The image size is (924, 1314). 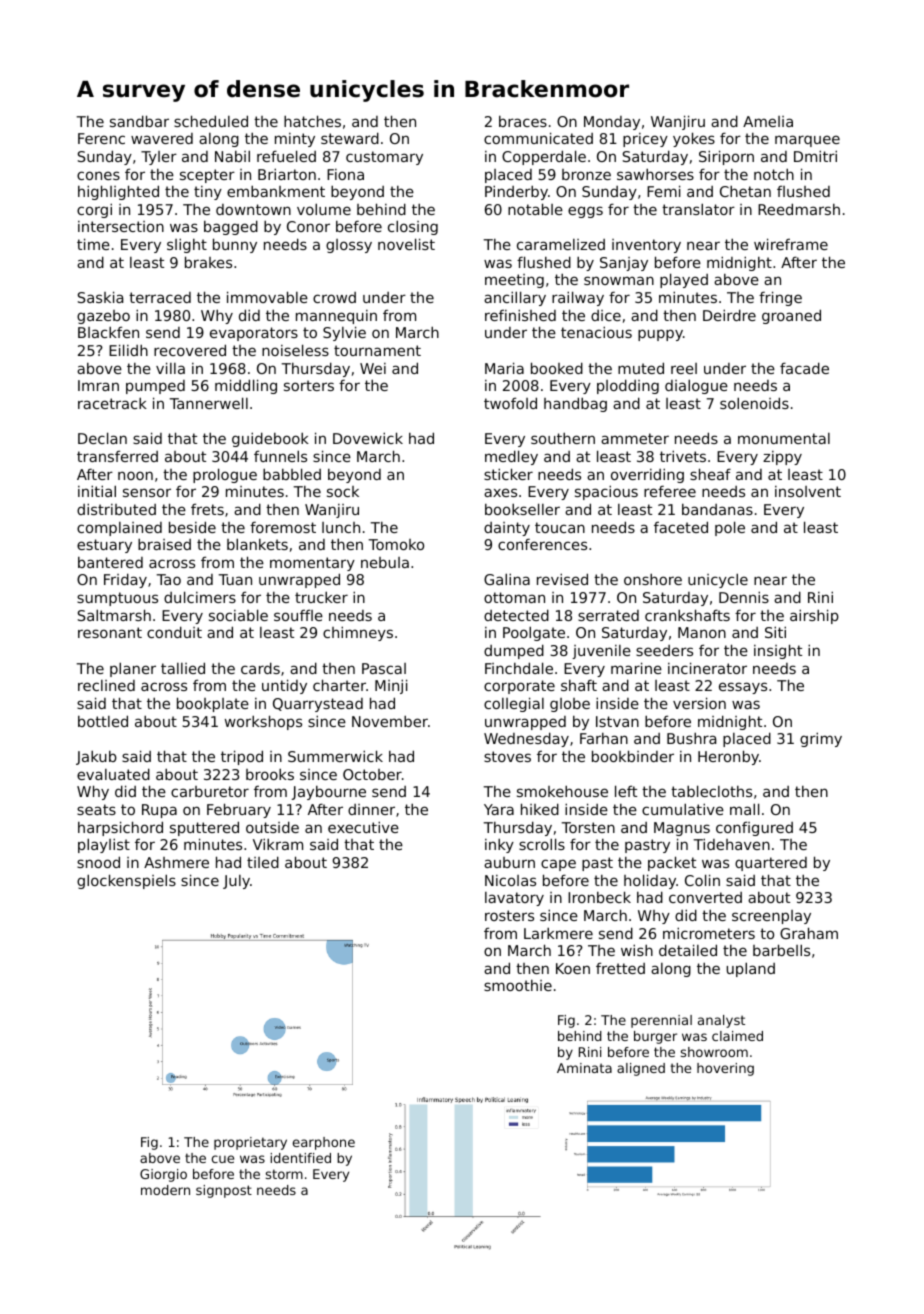 I want to click on earphone, so click(x=324, y=1143).
